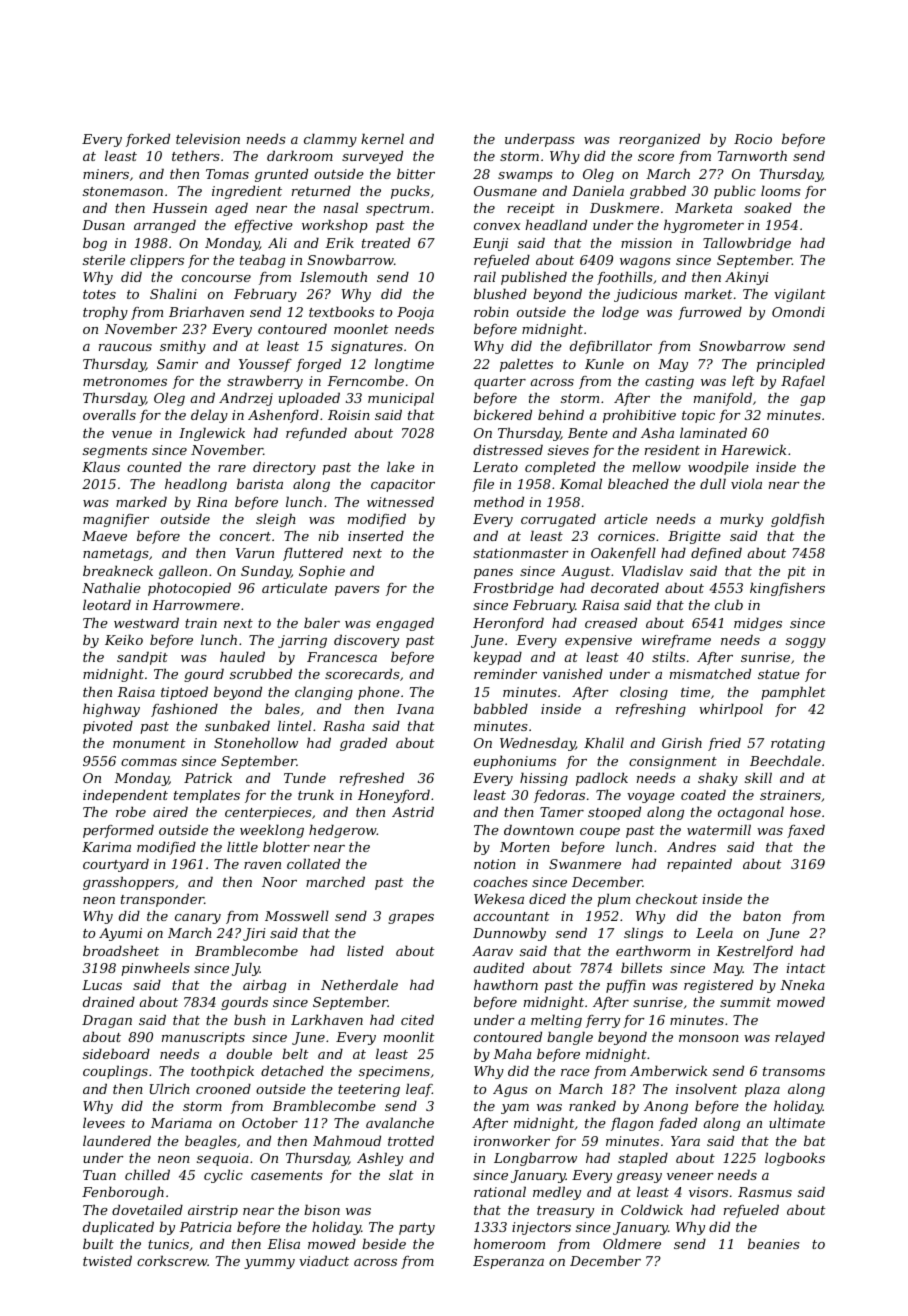 Image resolution: width=908 pixels, height=1316 pixels. Describe the element at coordinates (363, 744) in the page. I see `graded` at that location.
